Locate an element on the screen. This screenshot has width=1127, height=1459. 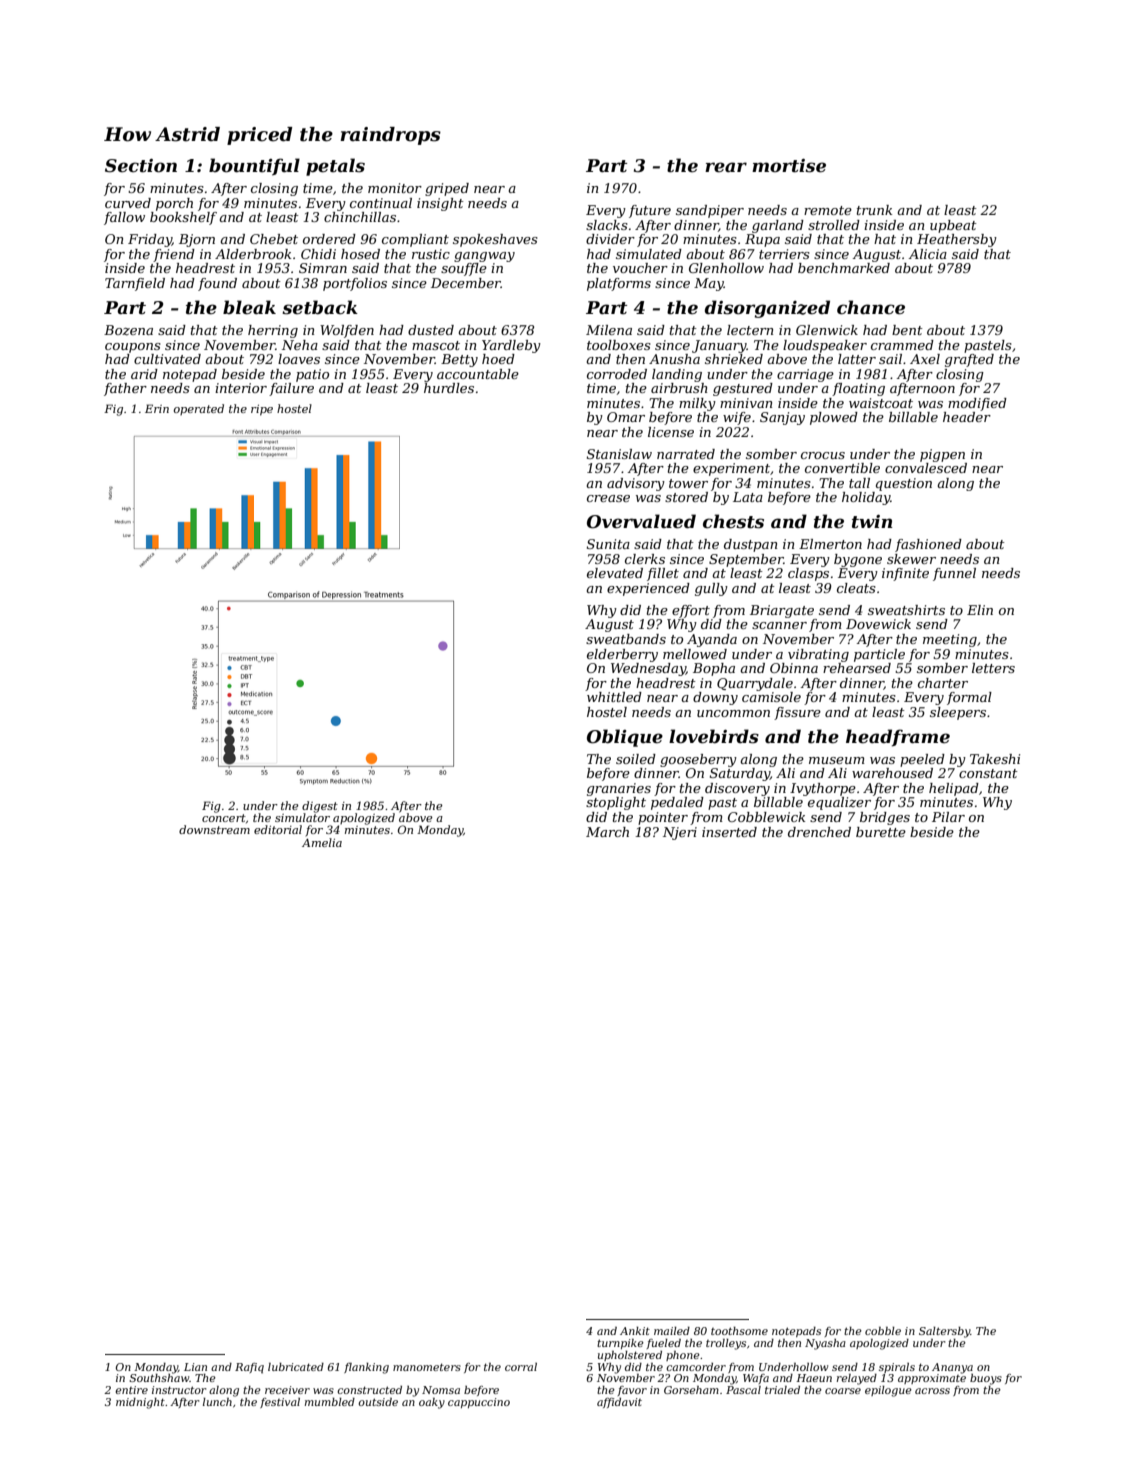
Njeri is located at coordinates (680, 833).
